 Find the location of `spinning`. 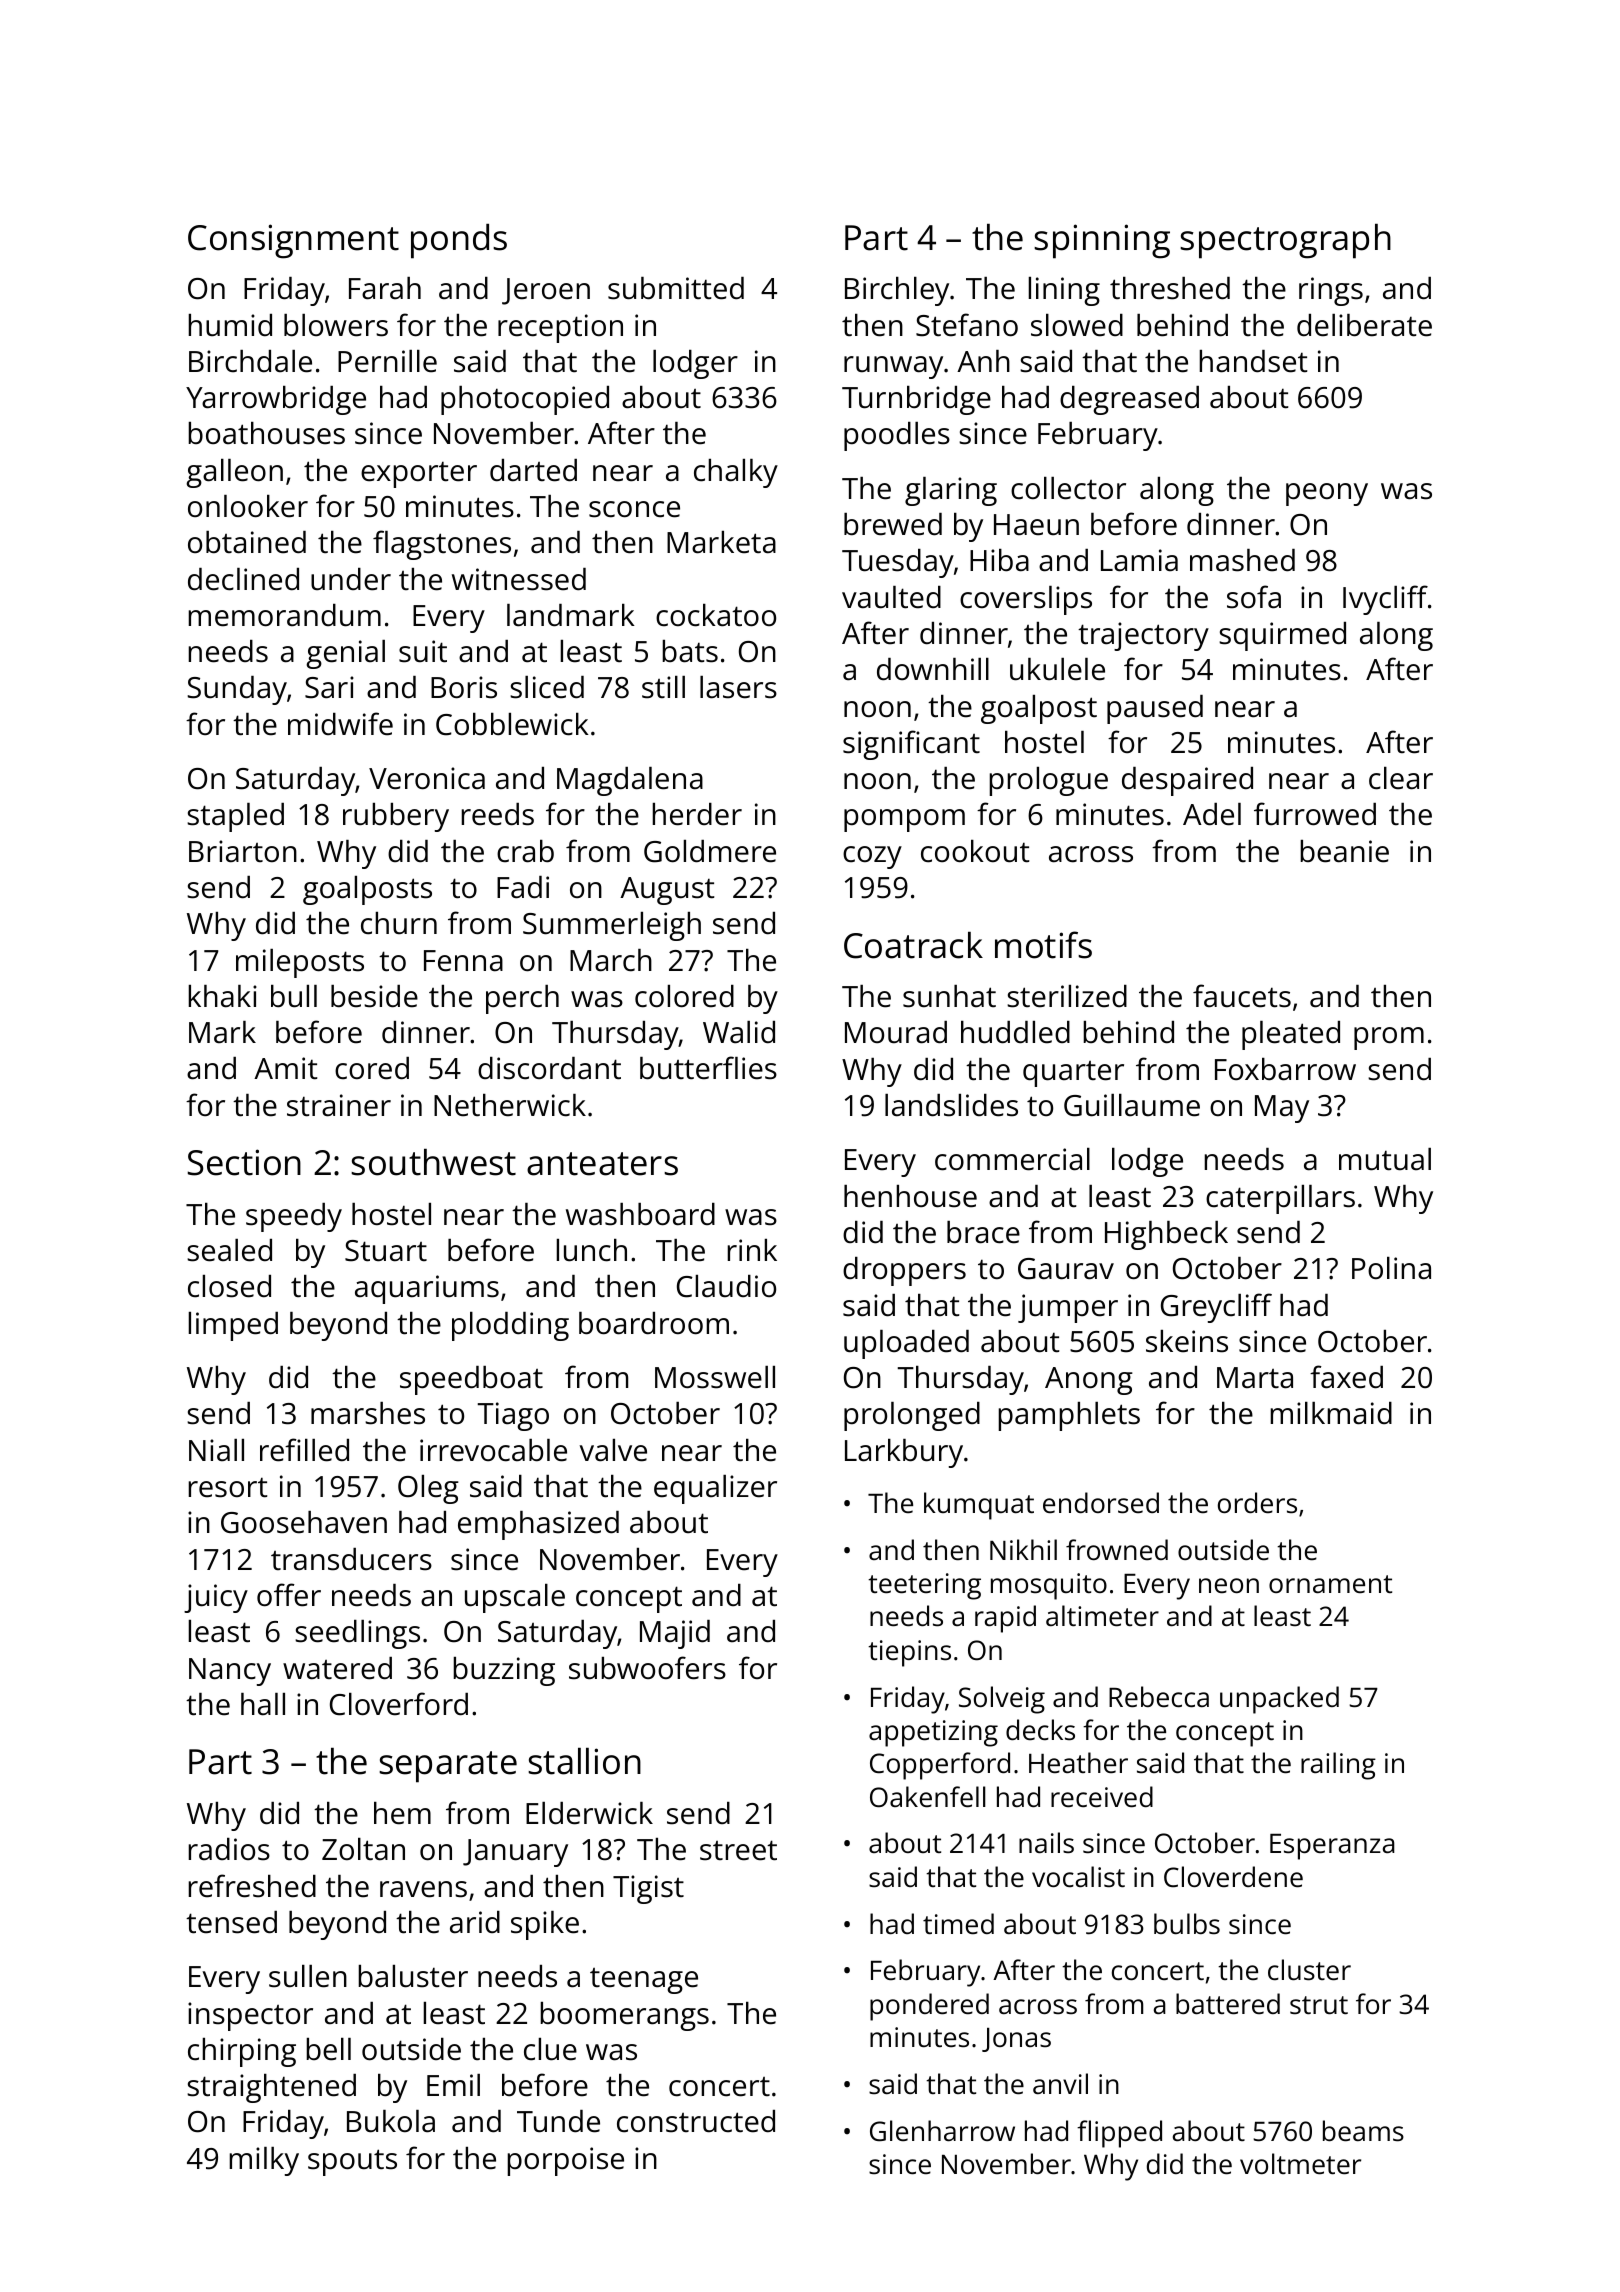

spinning is located at coordinates (1102, 241).
